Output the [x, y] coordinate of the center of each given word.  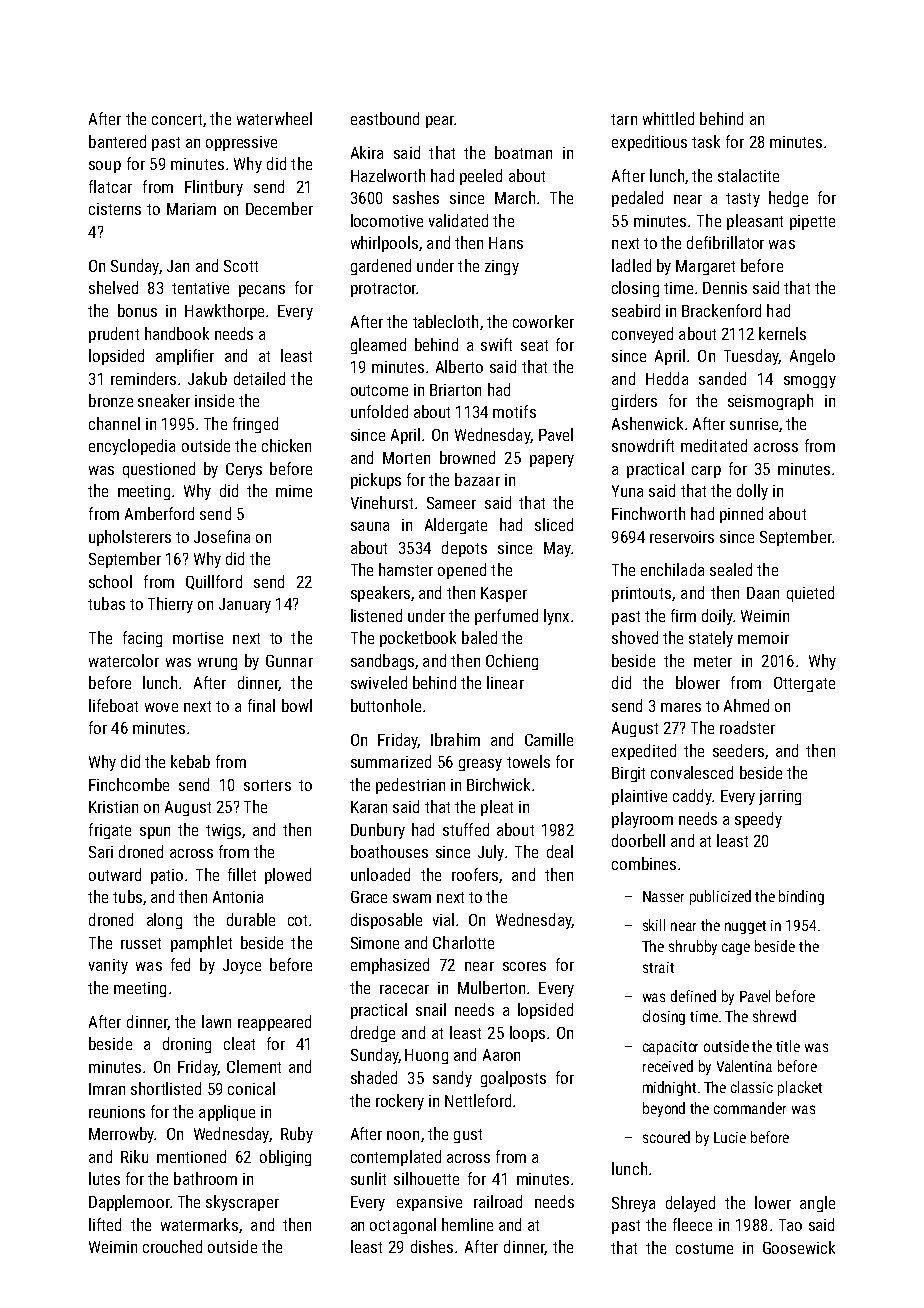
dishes [432, 1246]
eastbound [385, 118]
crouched [172, 1246]
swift [496, 344]
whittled [668, 118]
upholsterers [130, 538]
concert [177, 119]
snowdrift [643, 445]
